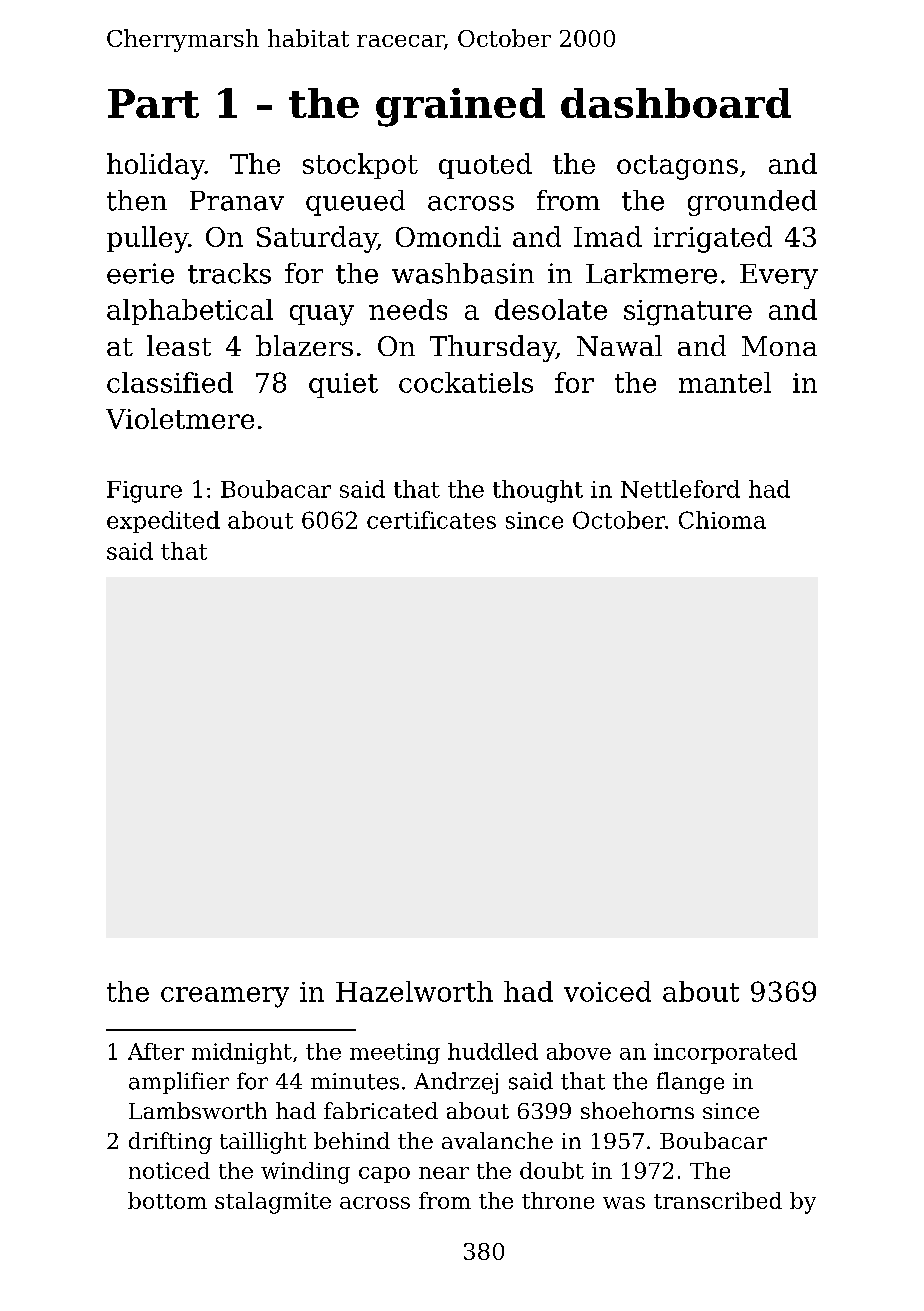 Image resolution: width=924 pixels, height=1311 pixels. What do you see at coordinates (680, 489) in the page?
I see `Nettleford` at bounding box center [680, 489].
